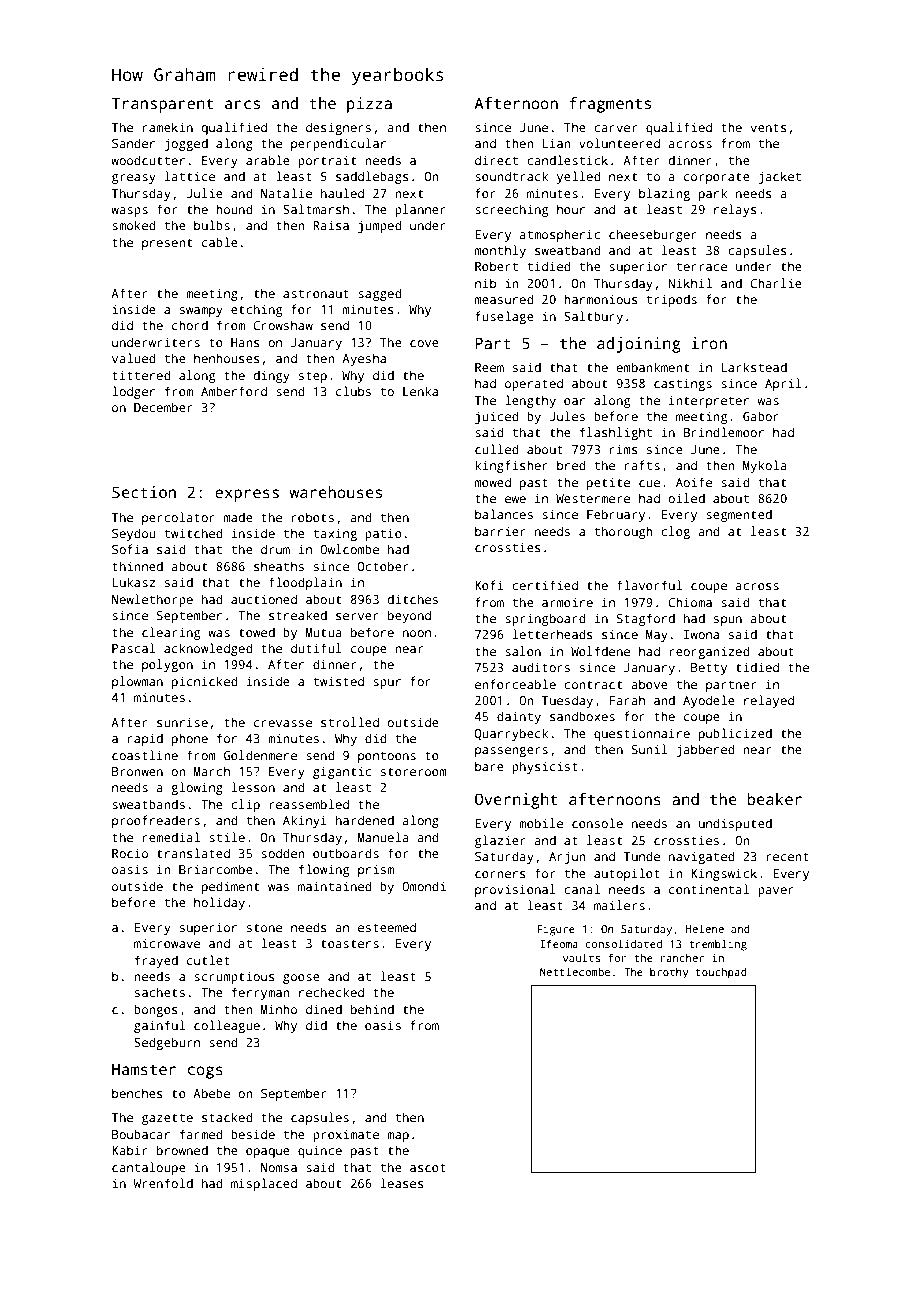  What do you see at coordinates (646, 619) in the screenshot?
I see `Stagford` at bounding box center [646, 619].
